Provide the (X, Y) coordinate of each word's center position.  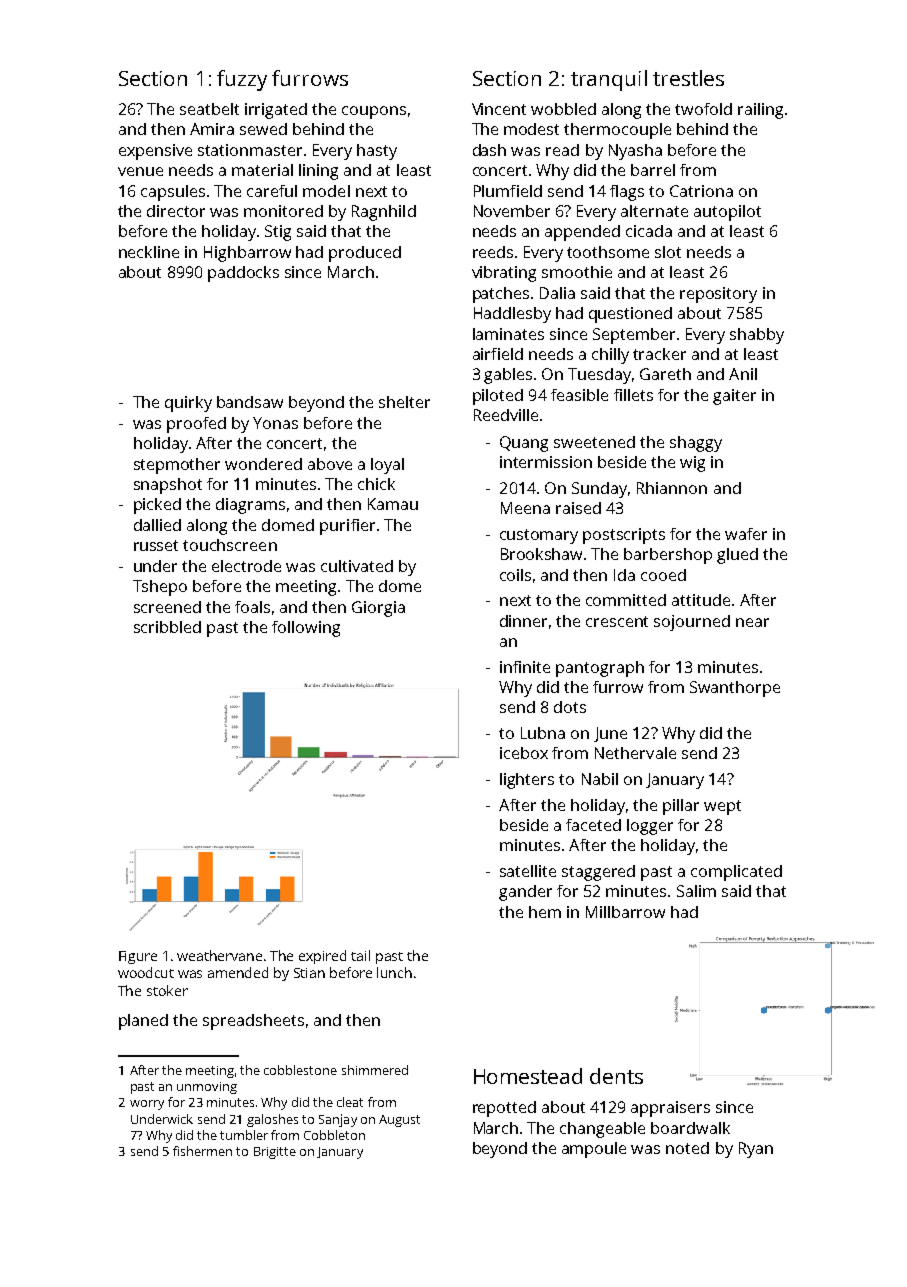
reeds (493, 252)
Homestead (528, 1076)
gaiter (734, 397)
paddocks (243, 274)
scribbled (167, 627)
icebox (524, 753)
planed (143, 1022)
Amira (212, 129)
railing (760, 111)
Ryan (756, 1150)
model (326, 191)
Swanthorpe (735, 689)
